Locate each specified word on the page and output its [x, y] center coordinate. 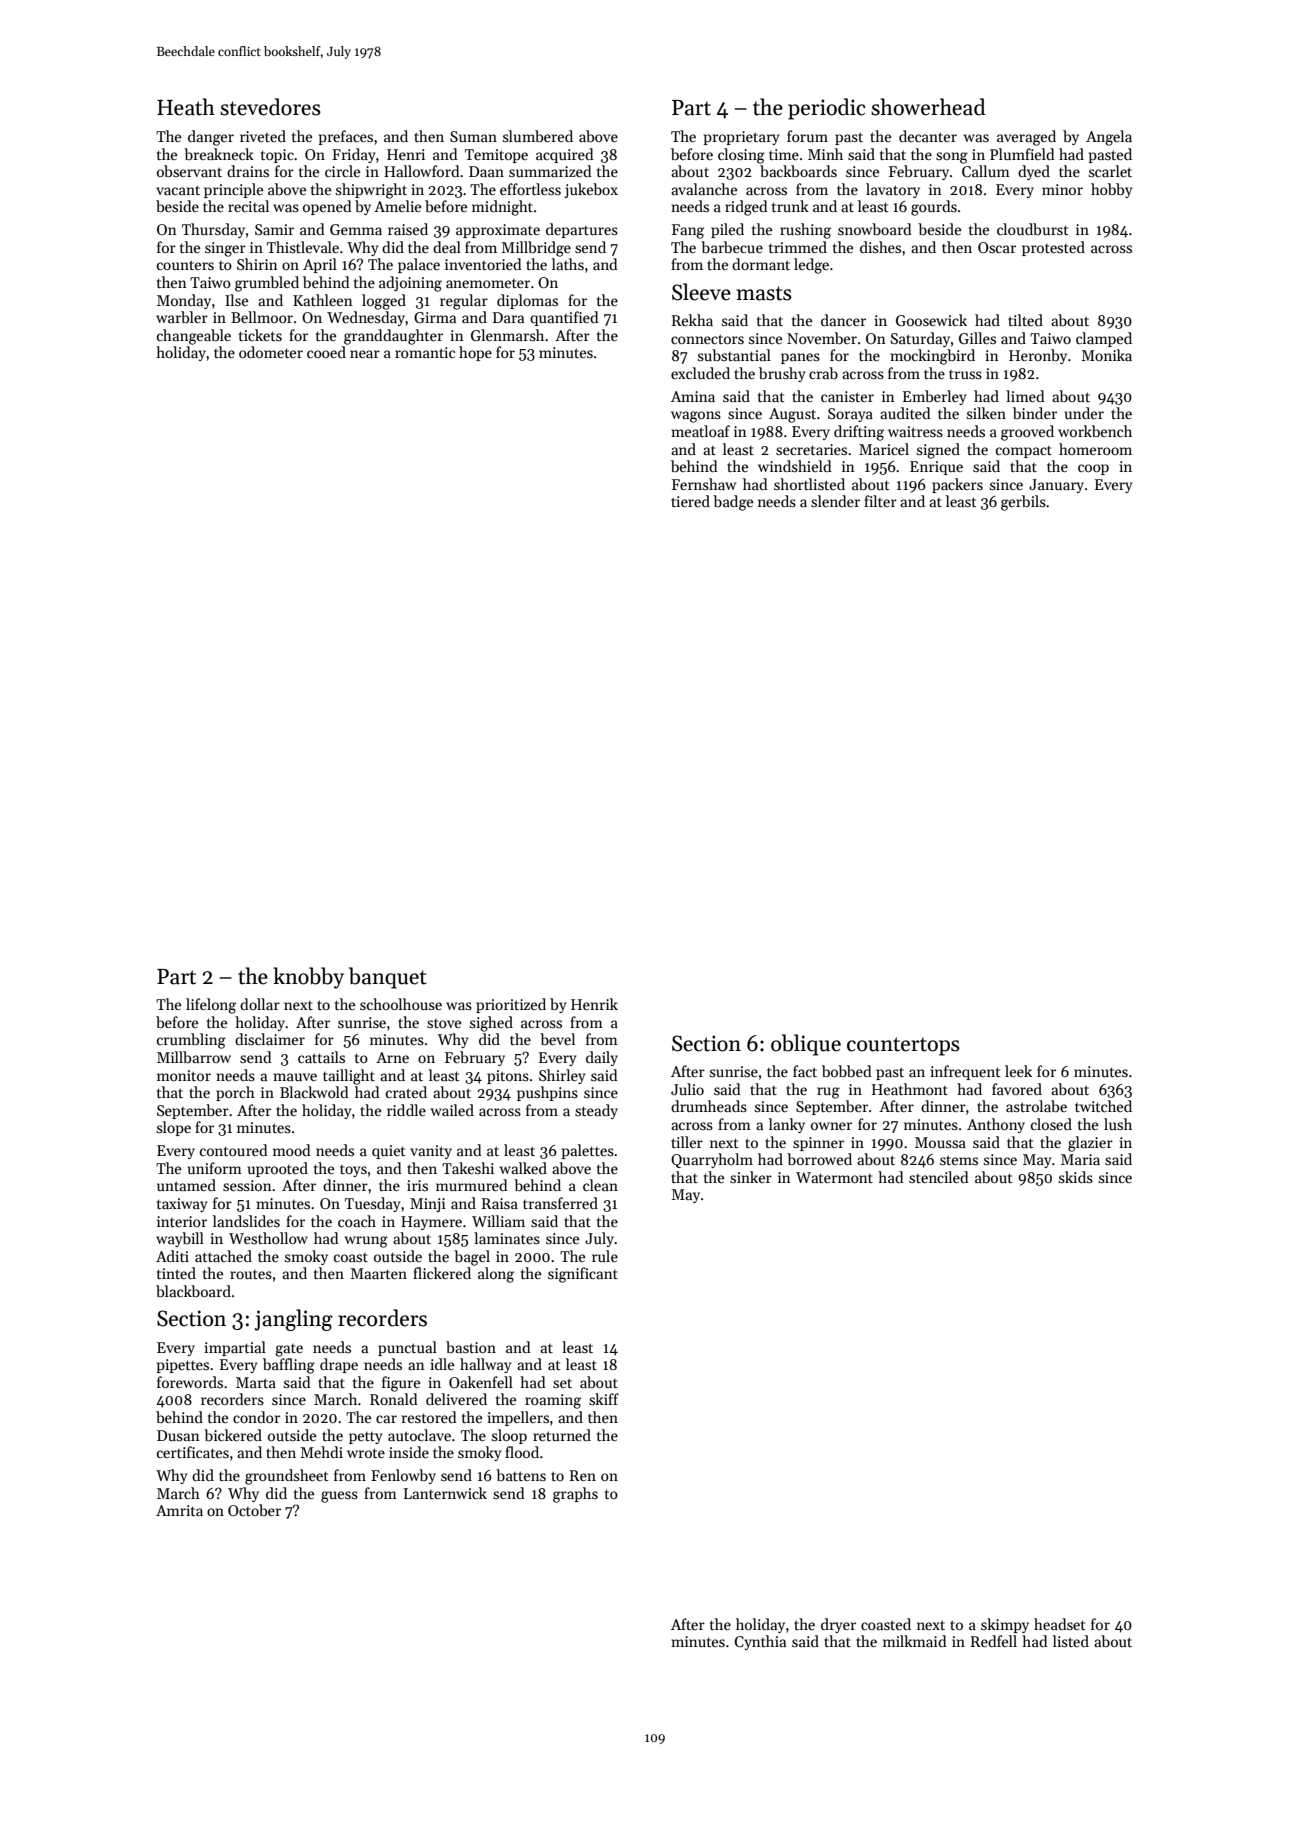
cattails [321, 1057]
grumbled [267, 284]
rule [605, 1256]
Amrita [179, 1510]
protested [1053, 248]
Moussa [940, 1142]
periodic [826, 109]
